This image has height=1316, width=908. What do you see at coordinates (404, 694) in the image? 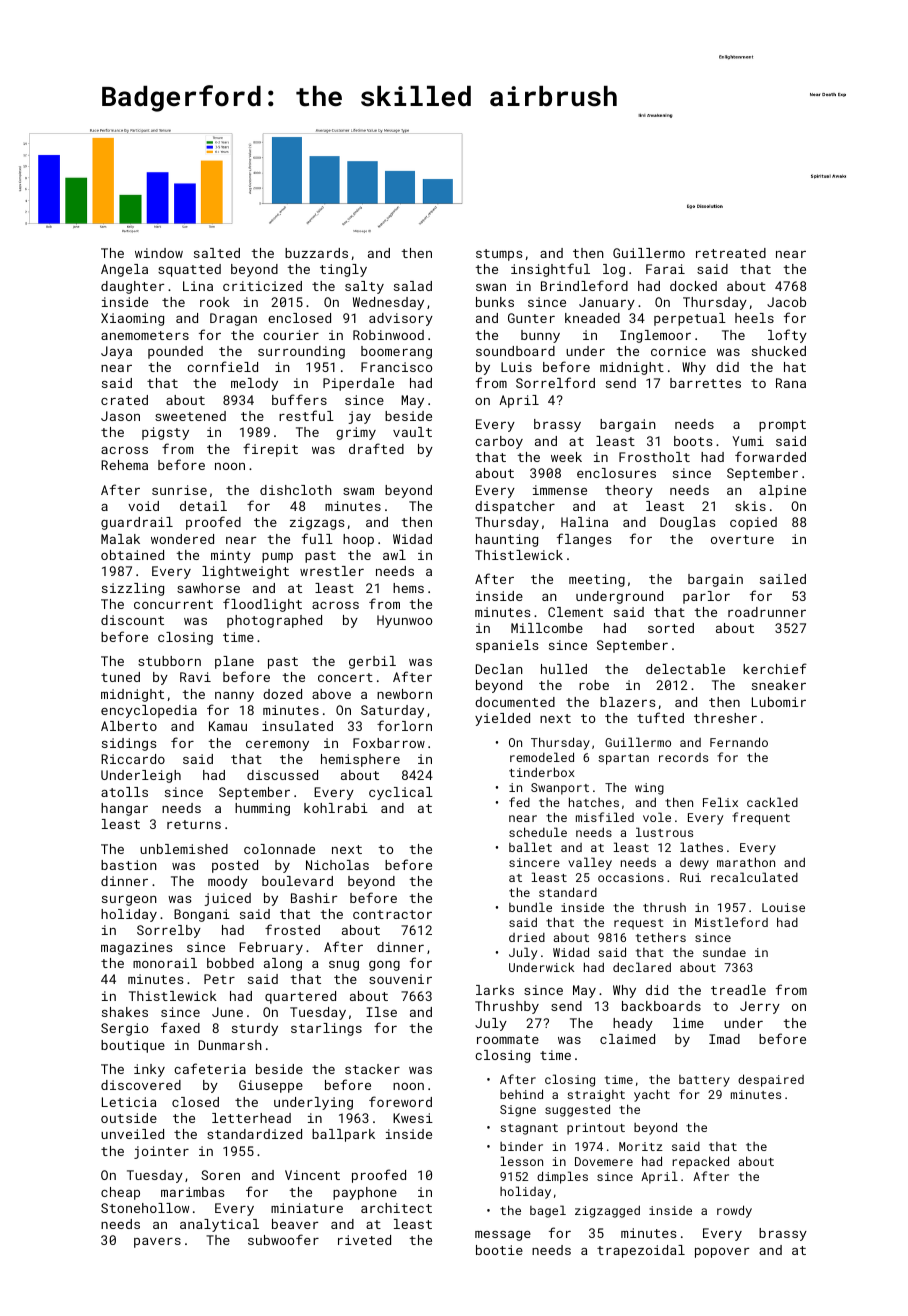
I see `newborn` at bounding box center [404, 694].
